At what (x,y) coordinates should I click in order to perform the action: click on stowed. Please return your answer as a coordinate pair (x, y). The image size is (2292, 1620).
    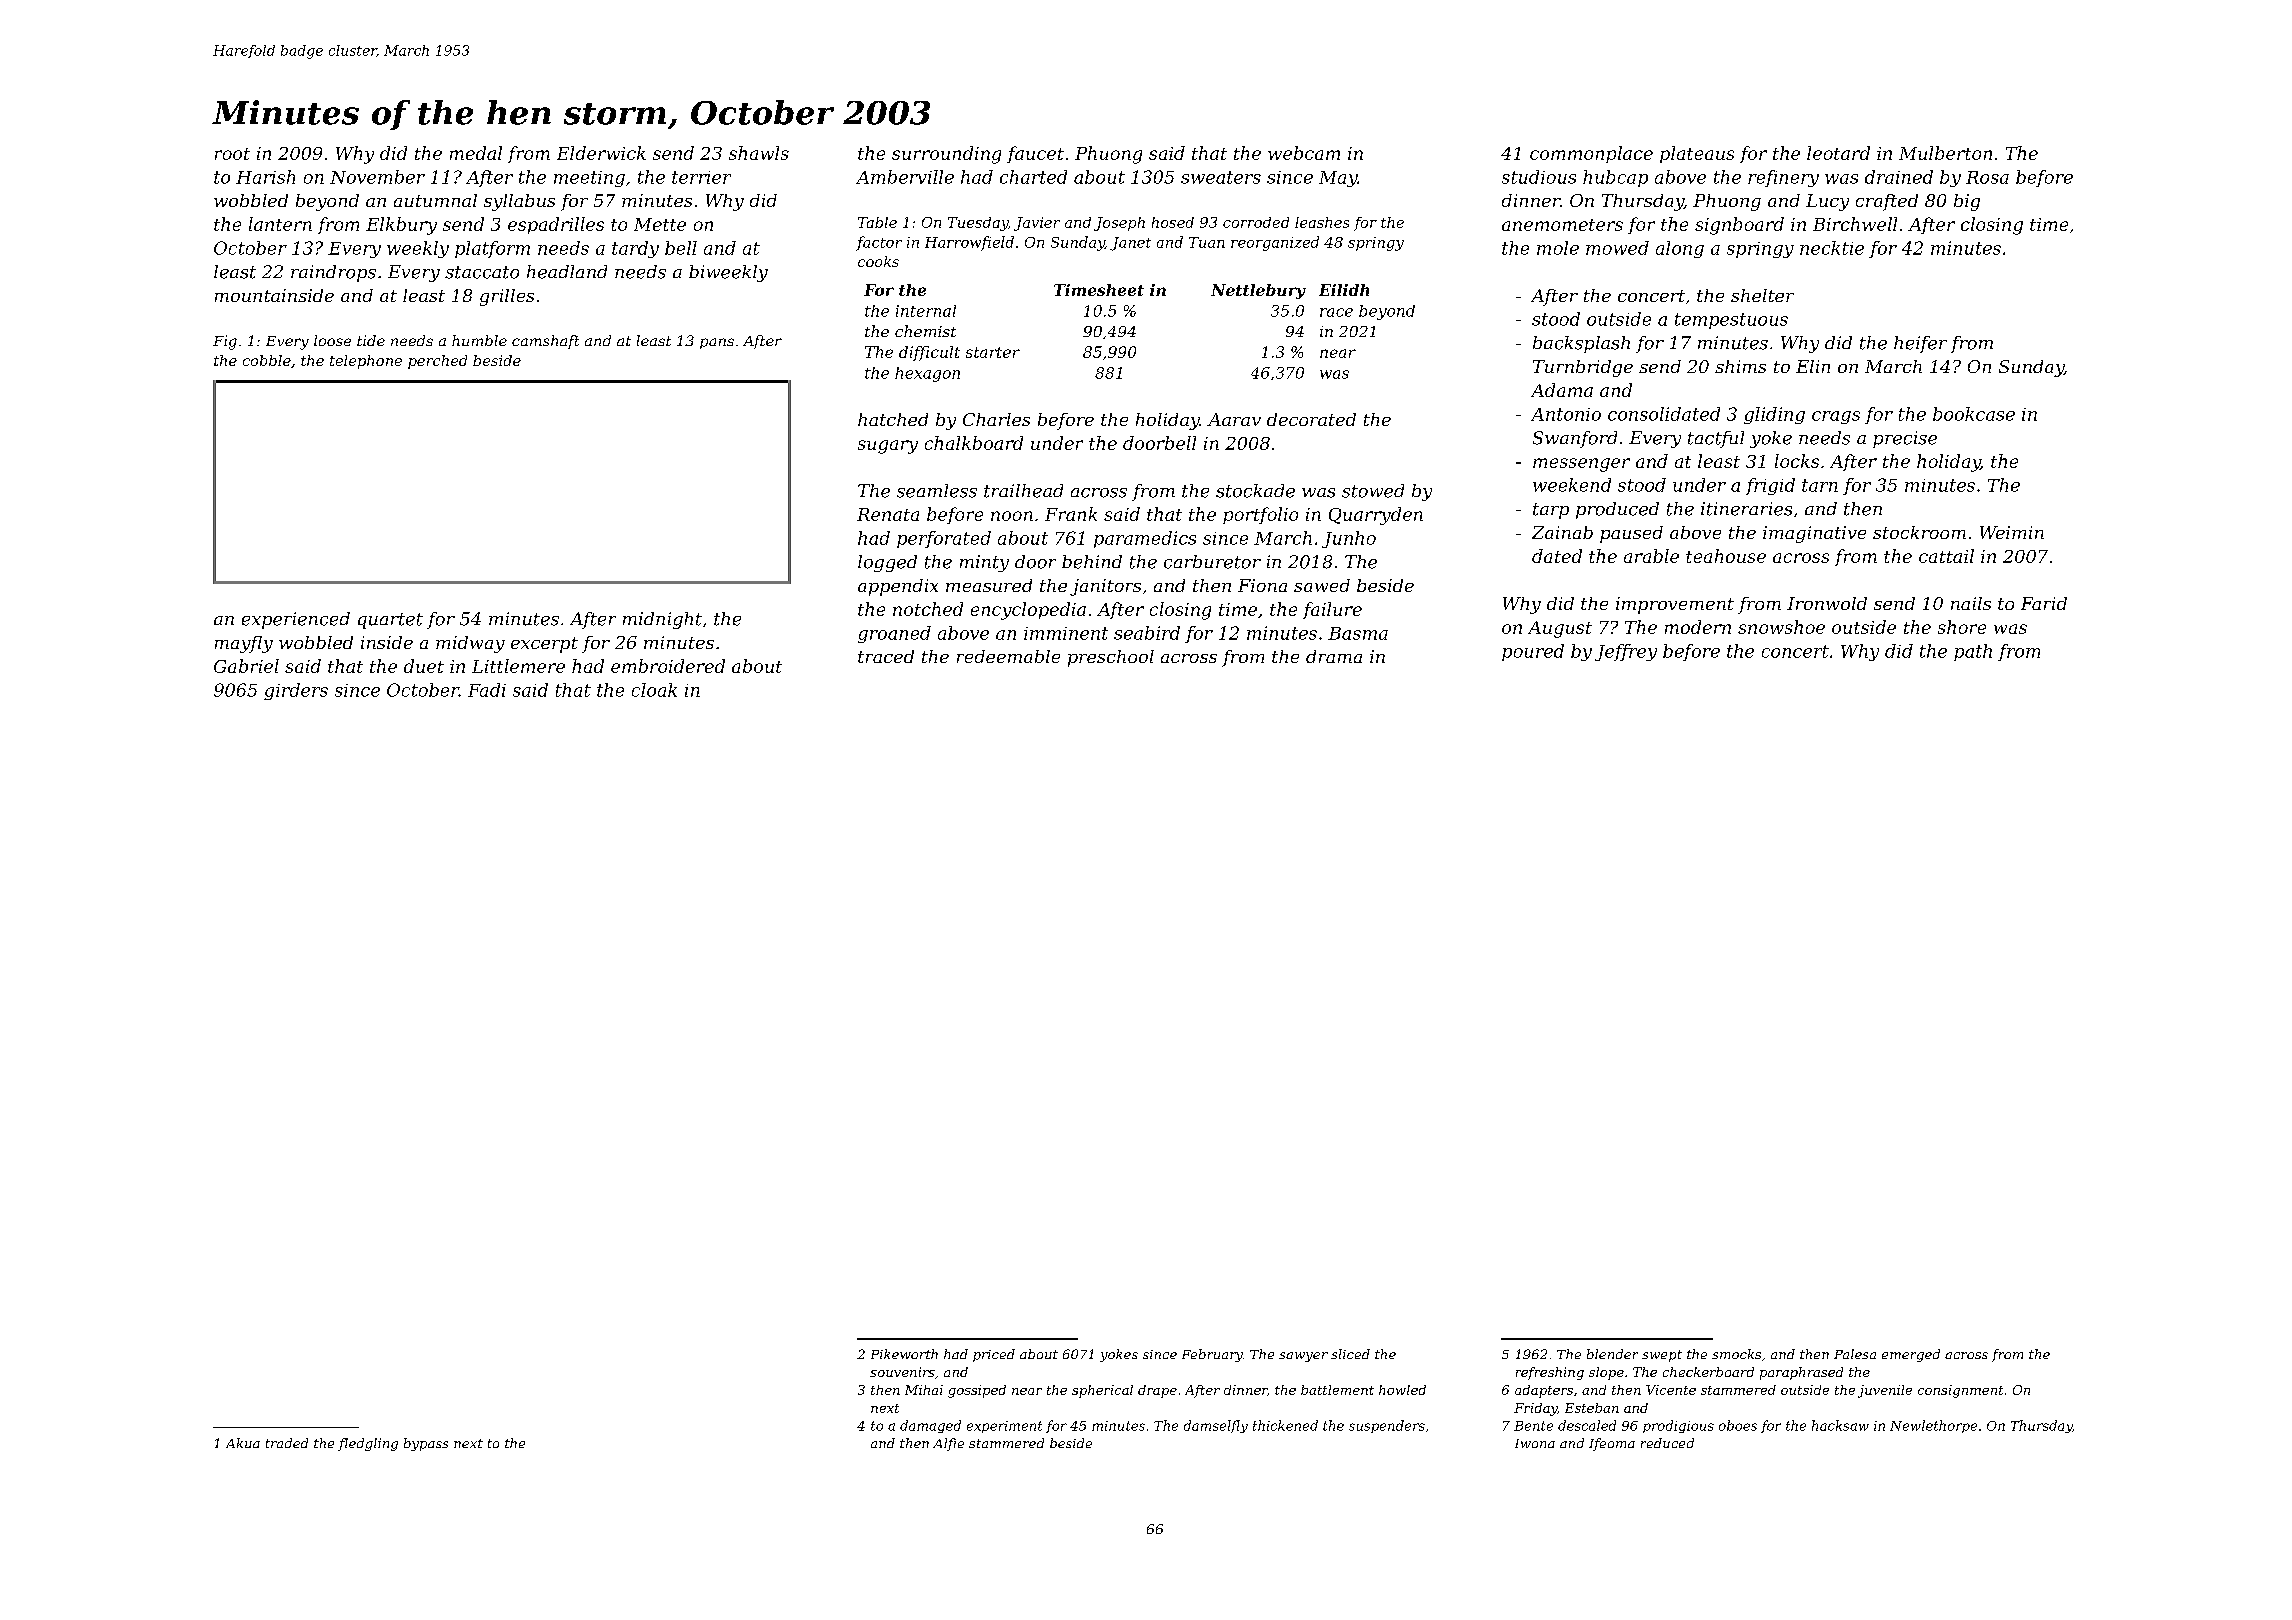
    Looking at the image, I should click on (1373, 491).
